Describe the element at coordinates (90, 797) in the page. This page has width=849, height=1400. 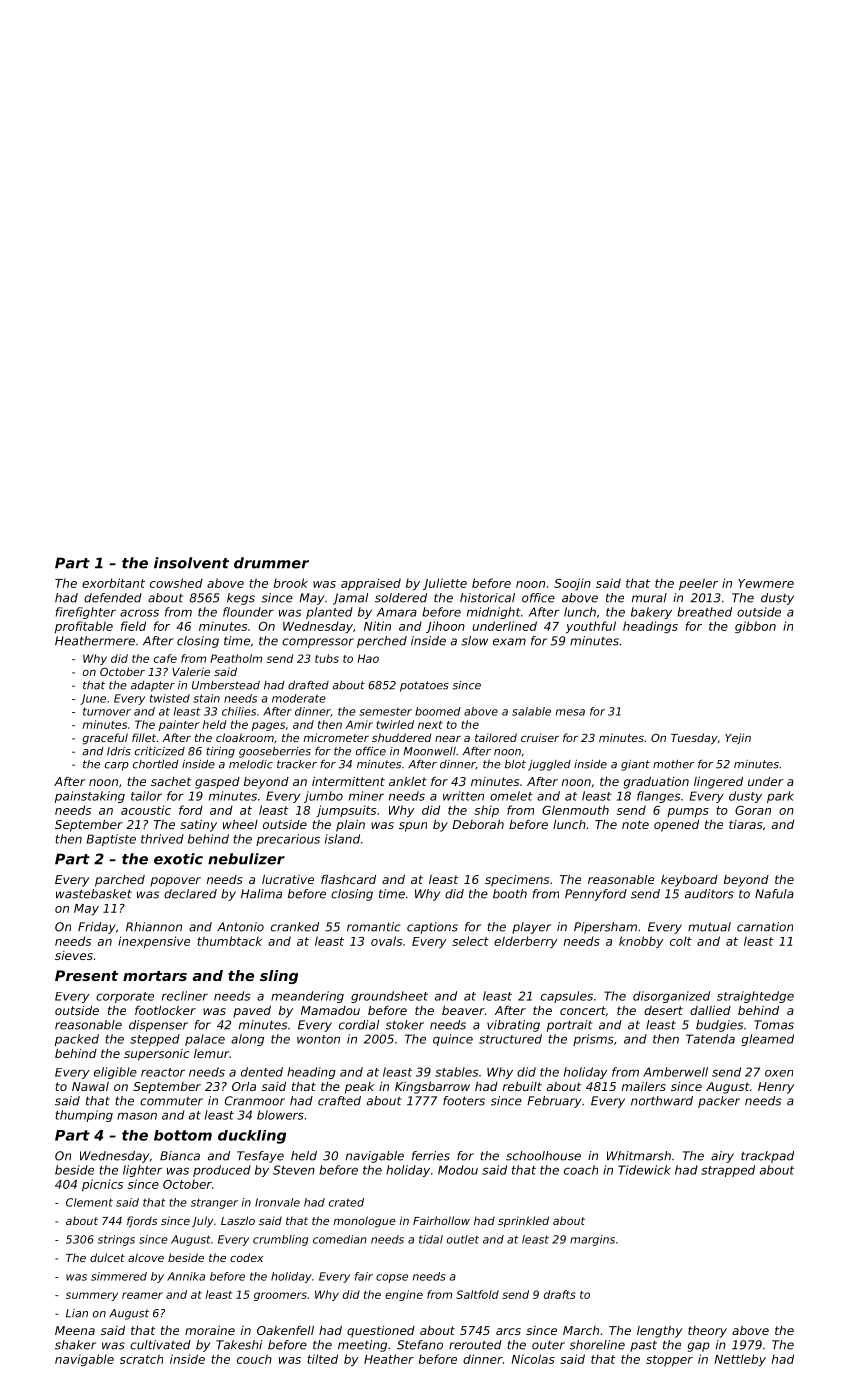
I see `painstaking` at that location.
